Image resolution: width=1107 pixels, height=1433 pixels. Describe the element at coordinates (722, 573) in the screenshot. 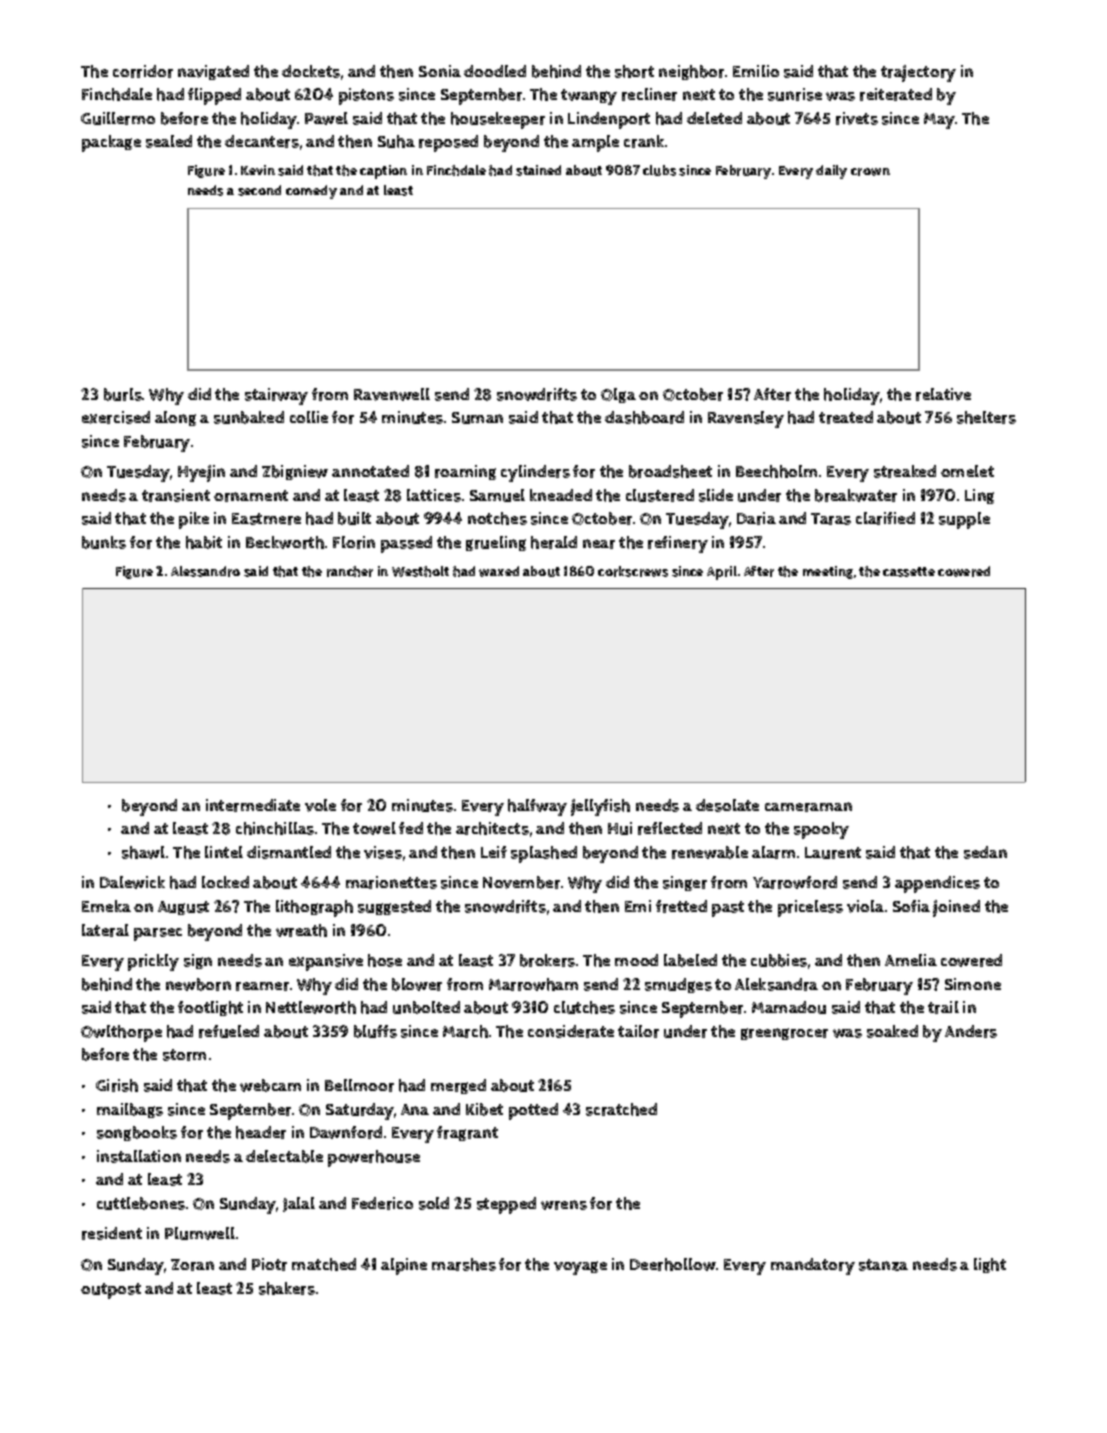

I see `April` at that location.
